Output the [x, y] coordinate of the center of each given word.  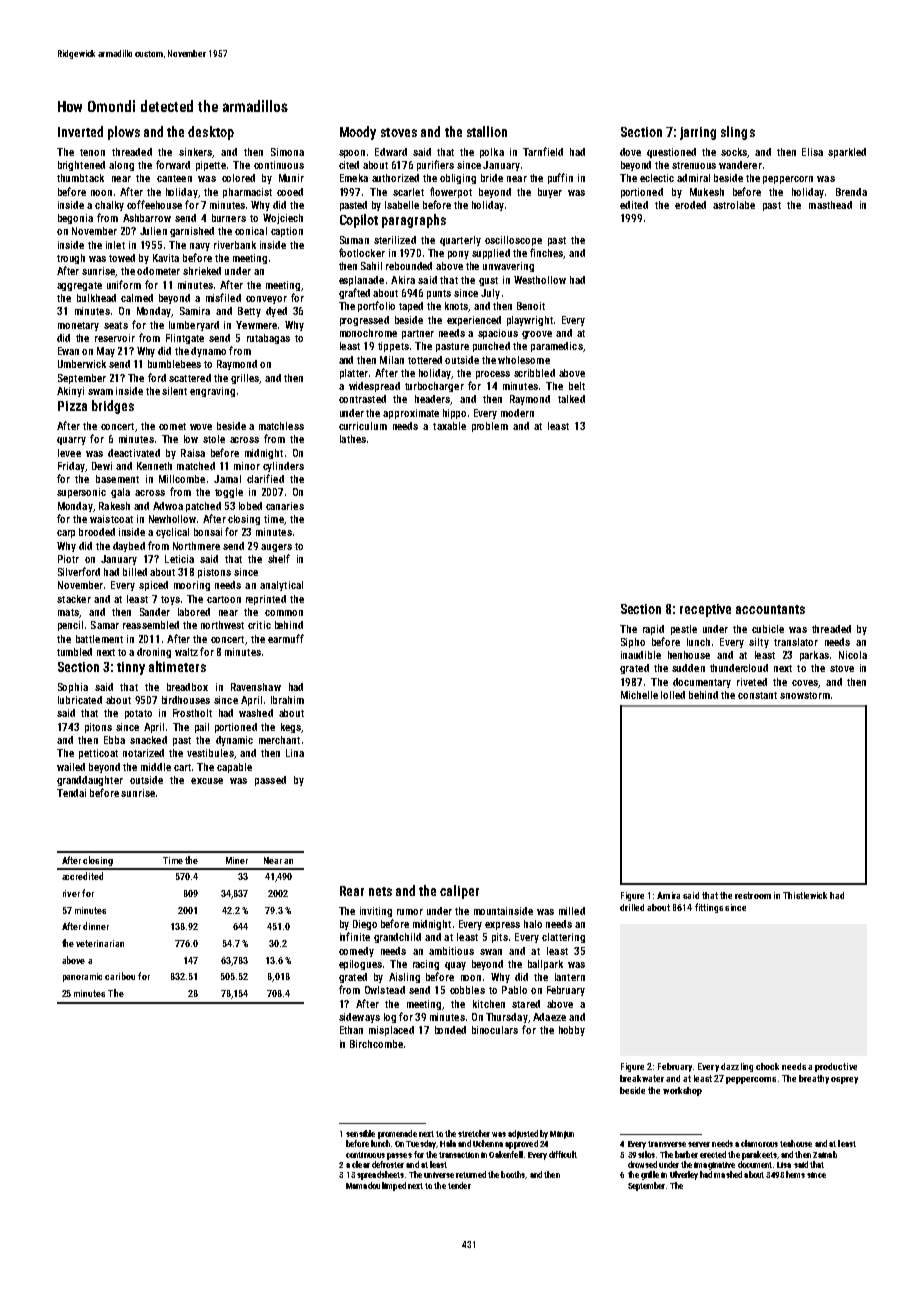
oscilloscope [513, 241]
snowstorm [805, 695]
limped [394, 1186]
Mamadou [363, 1185]
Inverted [80, 131]
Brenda [851, 192]
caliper [459, 892]
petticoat [98, 754]
